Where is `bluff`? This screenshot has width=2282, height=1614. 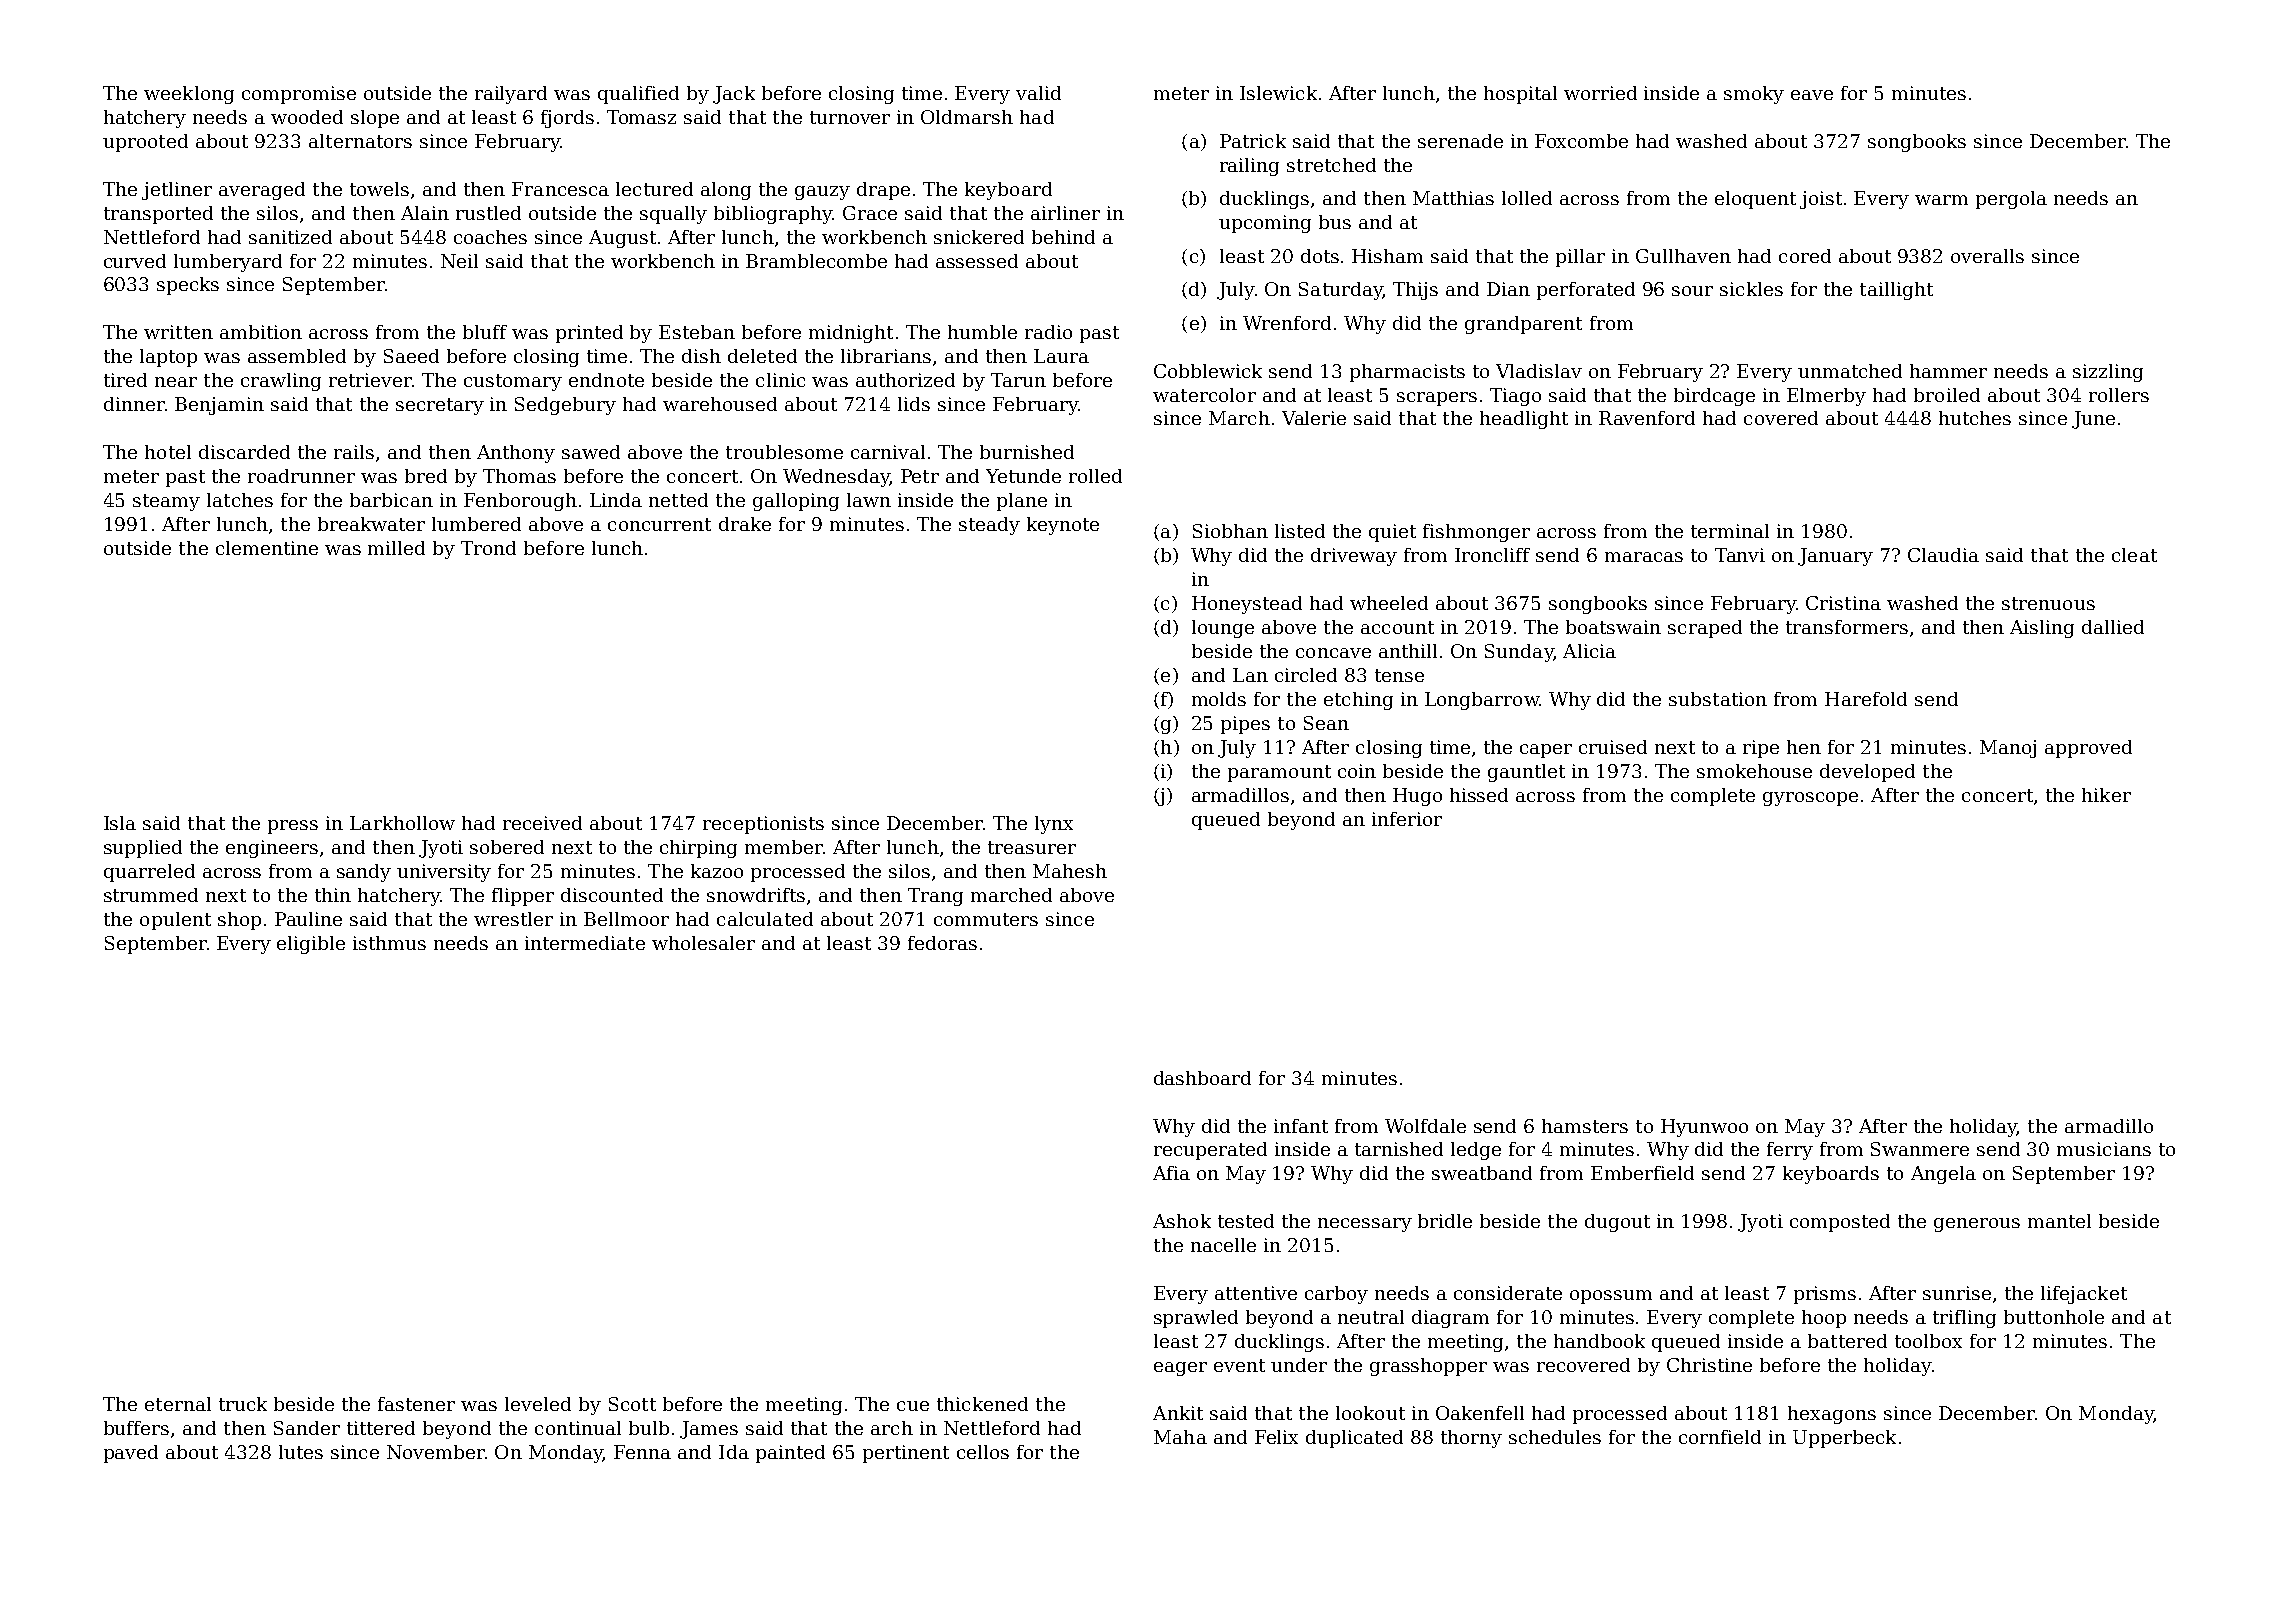
bluff is located at coordinates (485, 332).
